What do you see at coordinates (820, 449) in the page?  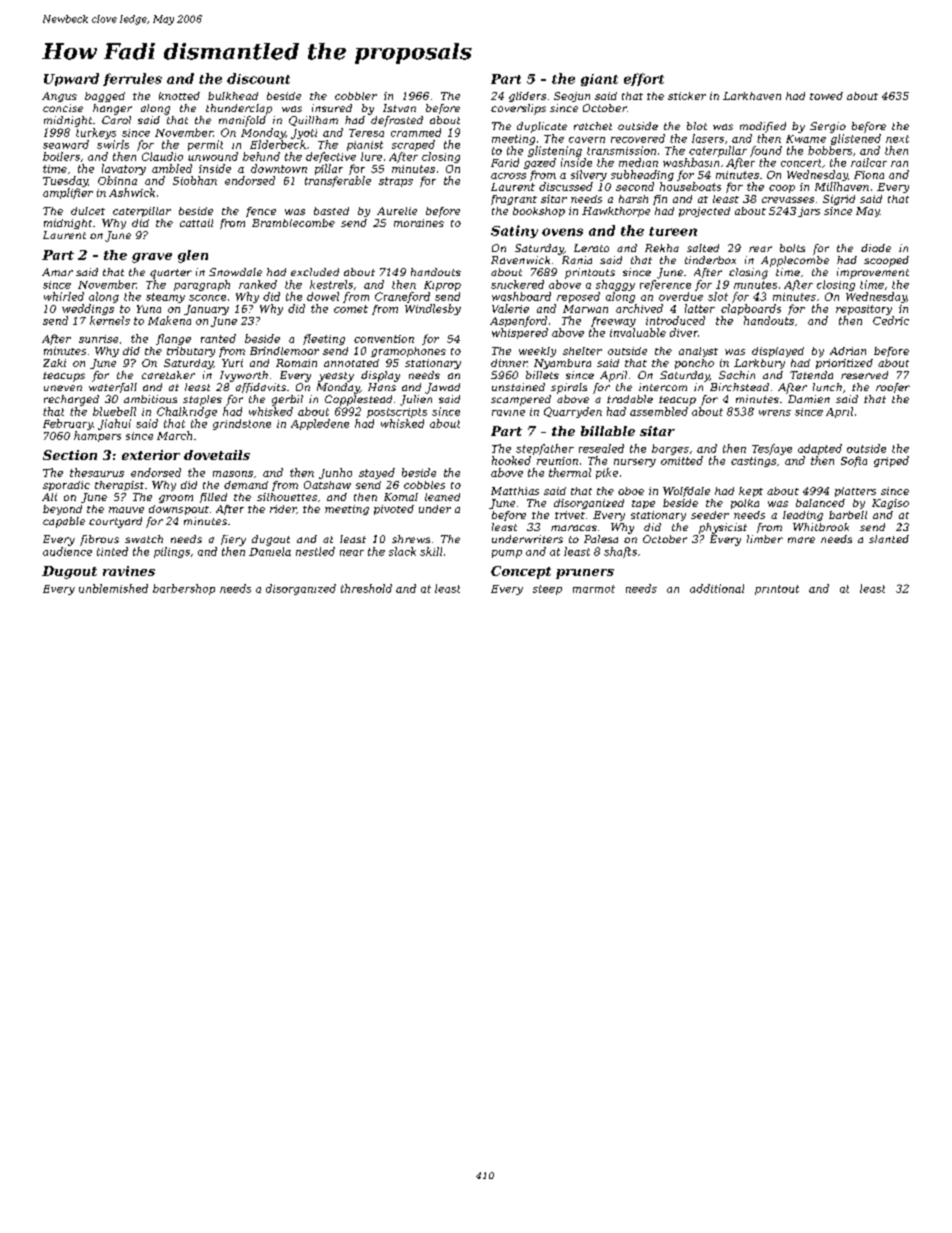 I see `adapted` at bounding box center [820, 449].
